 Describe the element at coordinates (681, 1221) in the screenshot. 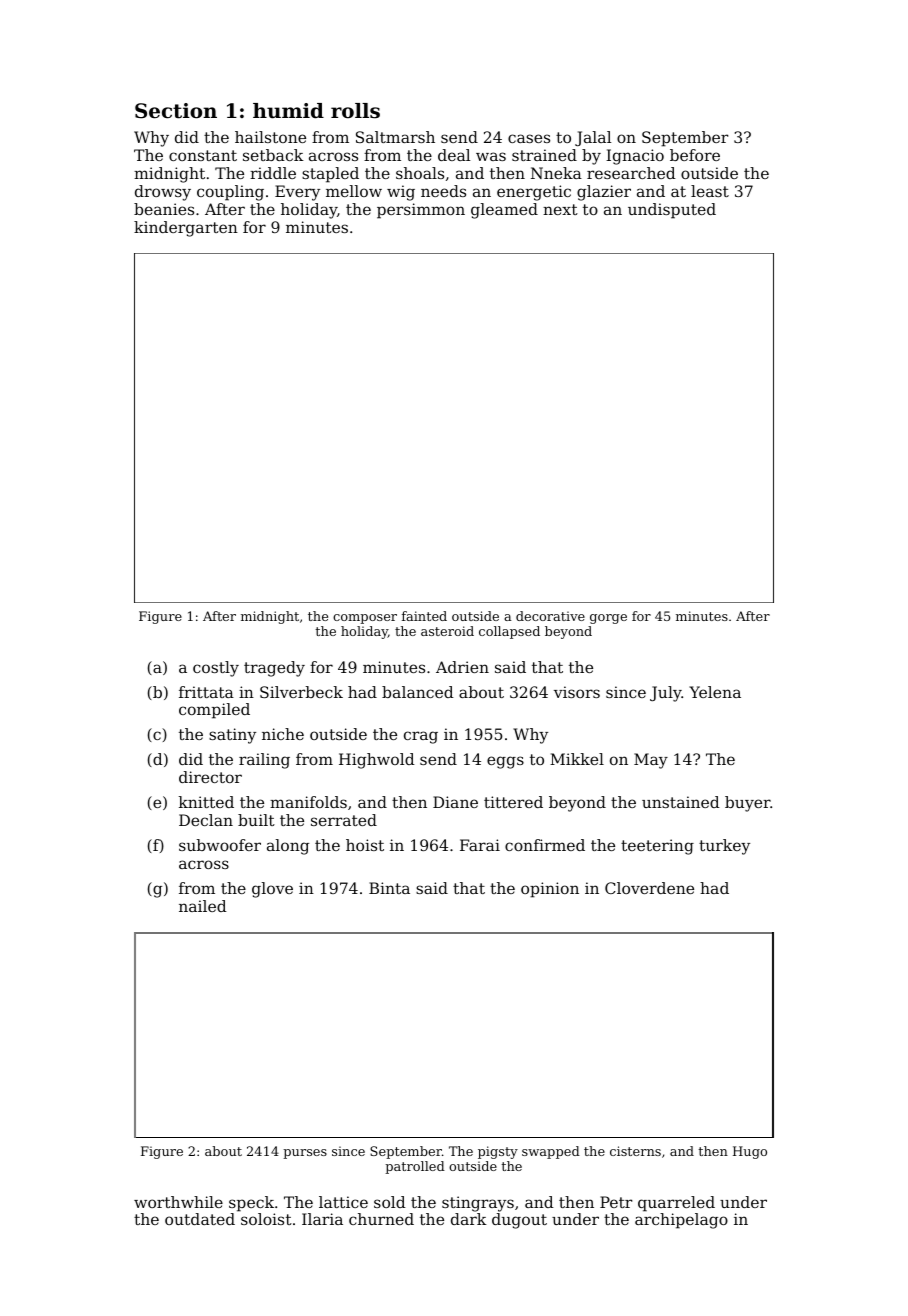

I see `archipelago` at that location.
